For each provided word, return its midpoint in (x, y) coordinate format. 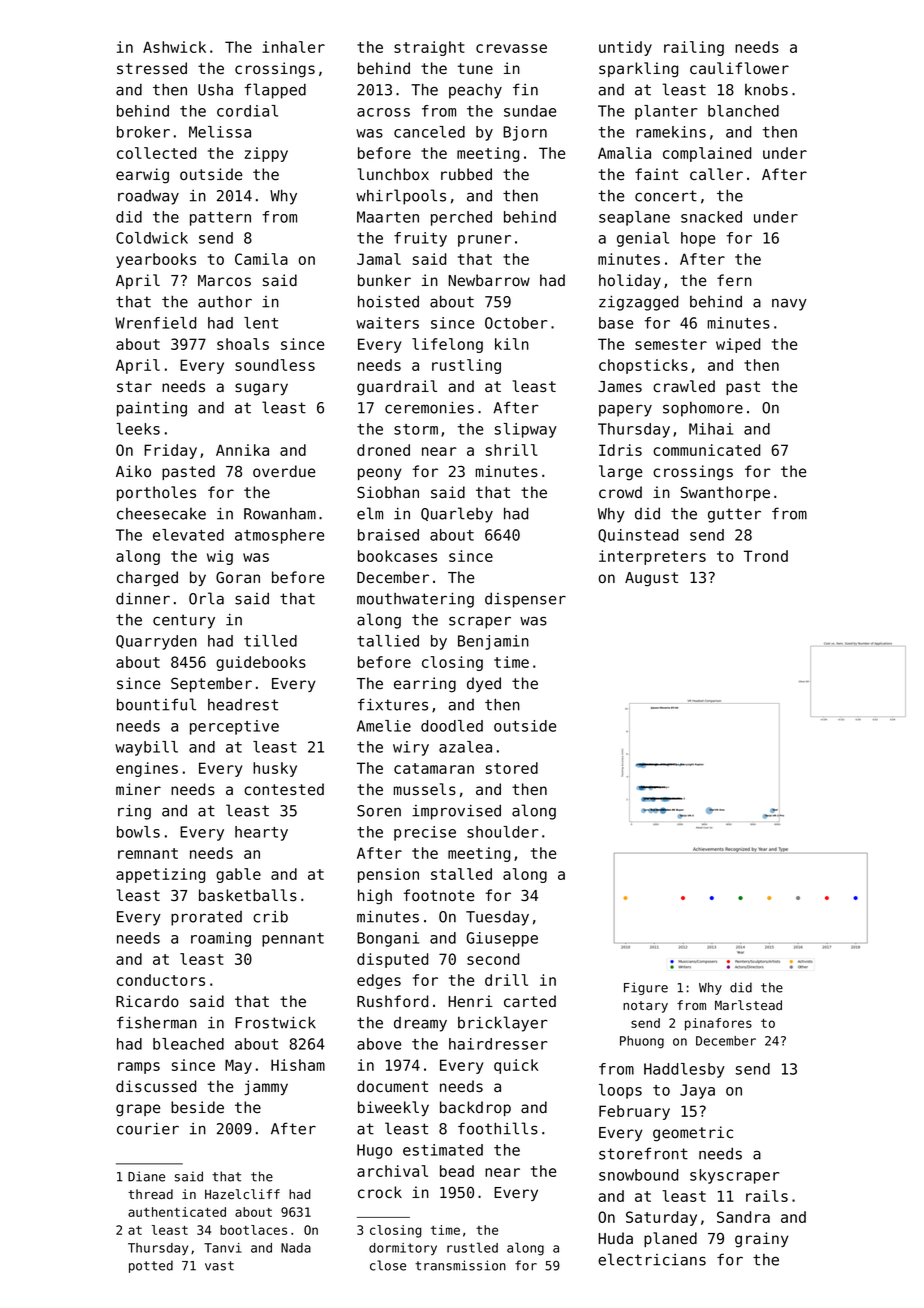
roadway (148, 197)
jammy (266, 1087)
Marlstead (748, 1005)
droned (383, 450)
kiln (512, 344)
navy (789, 304)
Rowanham (280, 514)
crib (270, 916)
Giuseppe (502, 939)
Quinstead (638, 536)
